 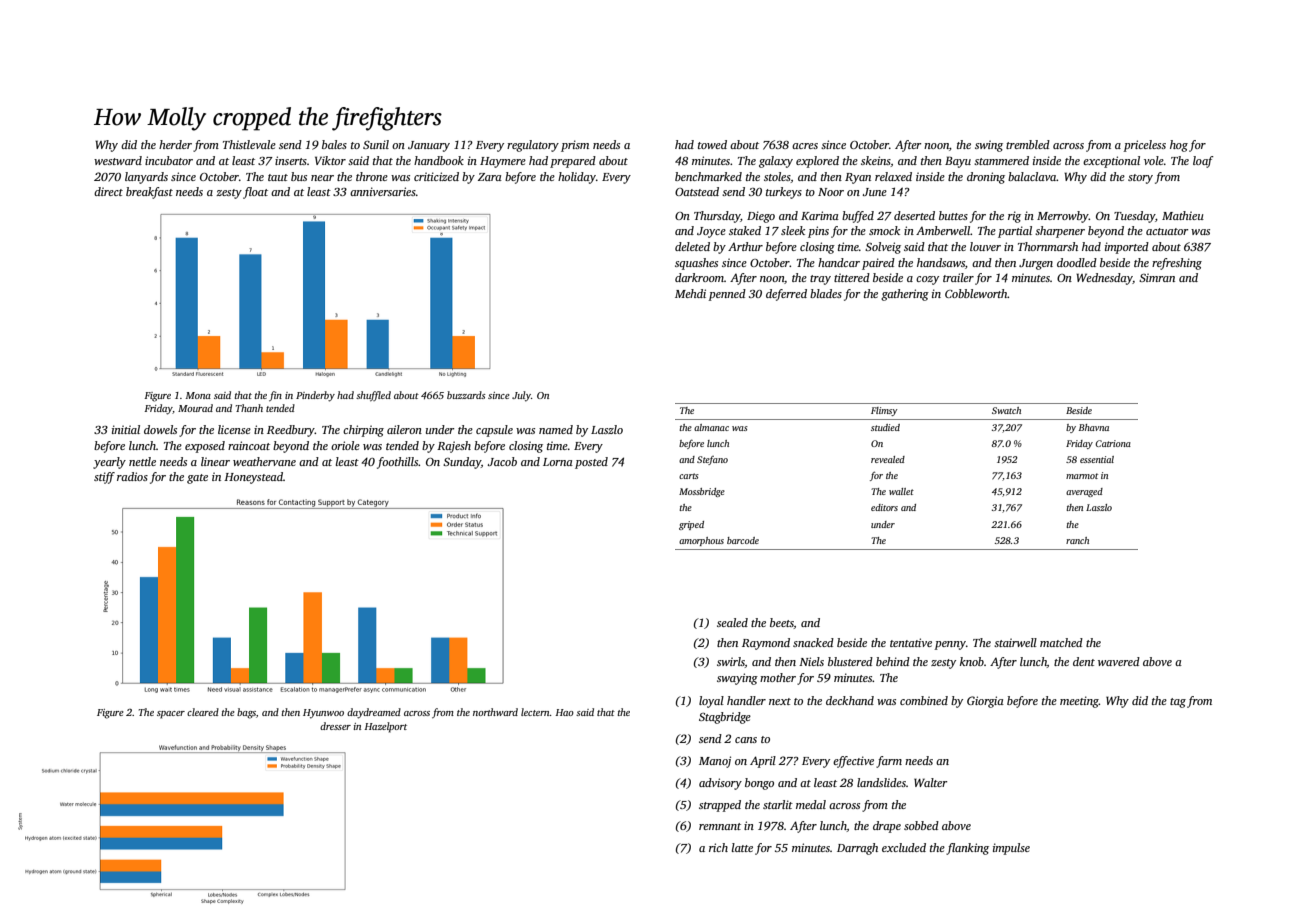 What do you see at coordinates (1119, 661) in the screenshot?
I see `wavered` at bounding box center [1119, 661].
